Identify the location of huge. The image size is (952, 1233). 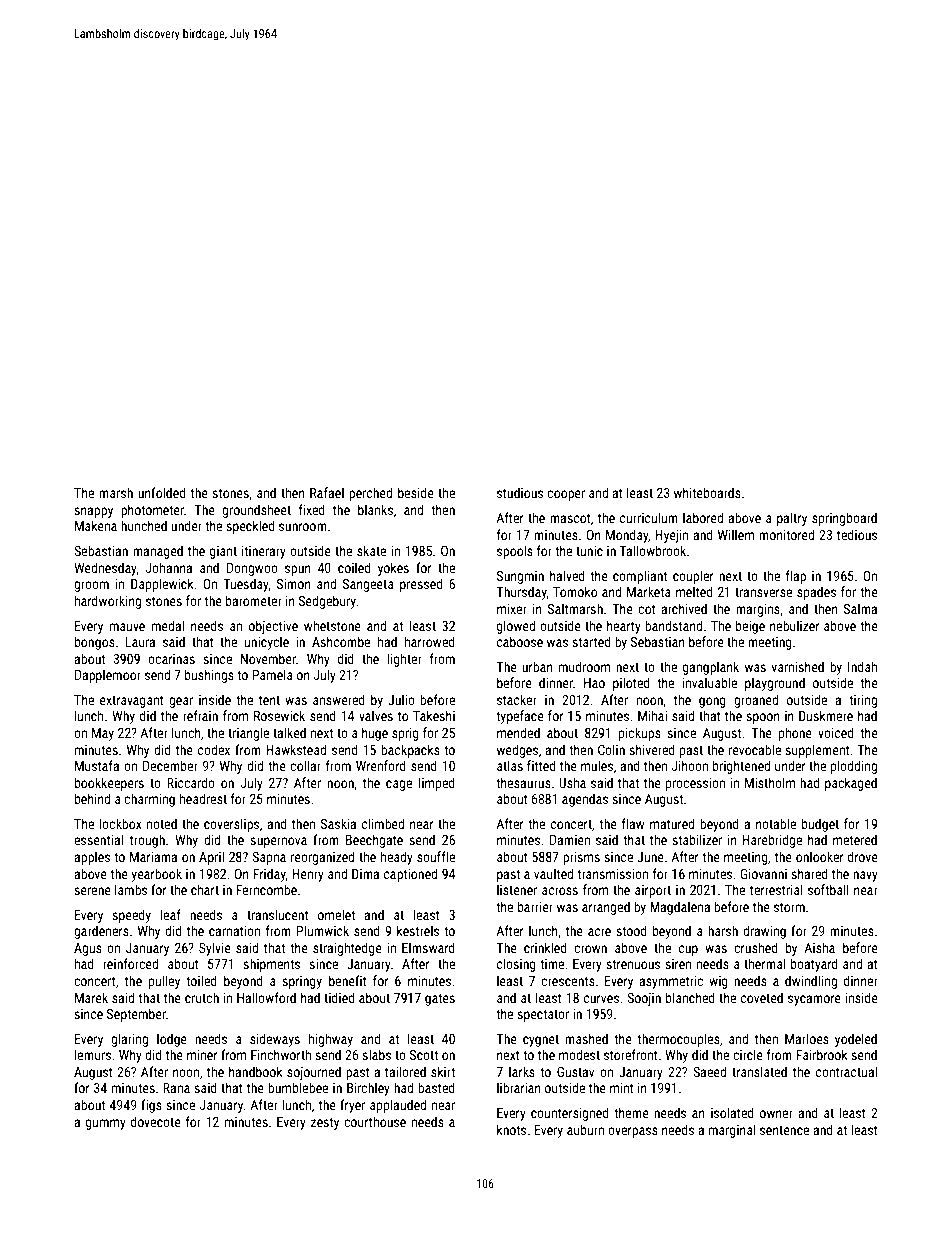
(375, 734).
